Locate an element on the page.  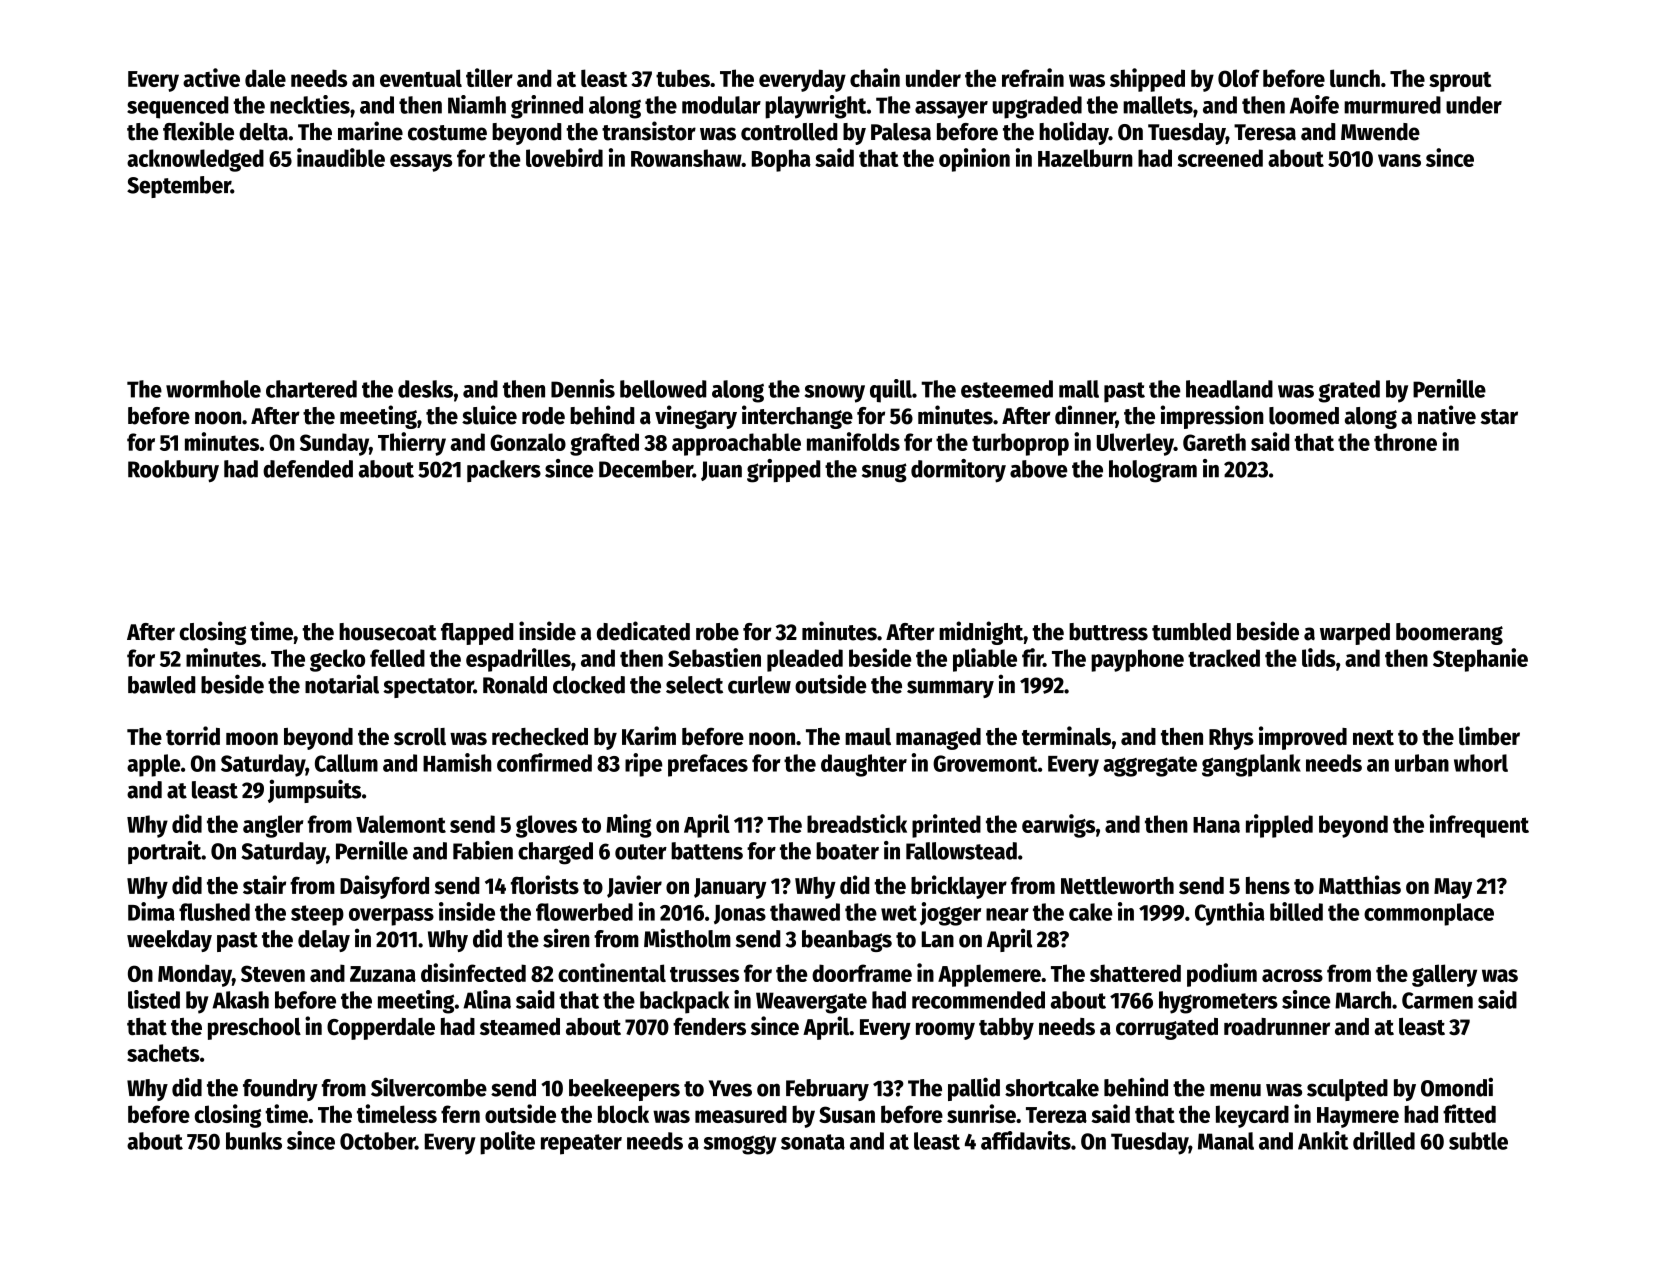
chain is located at coordinates (875, 77).
